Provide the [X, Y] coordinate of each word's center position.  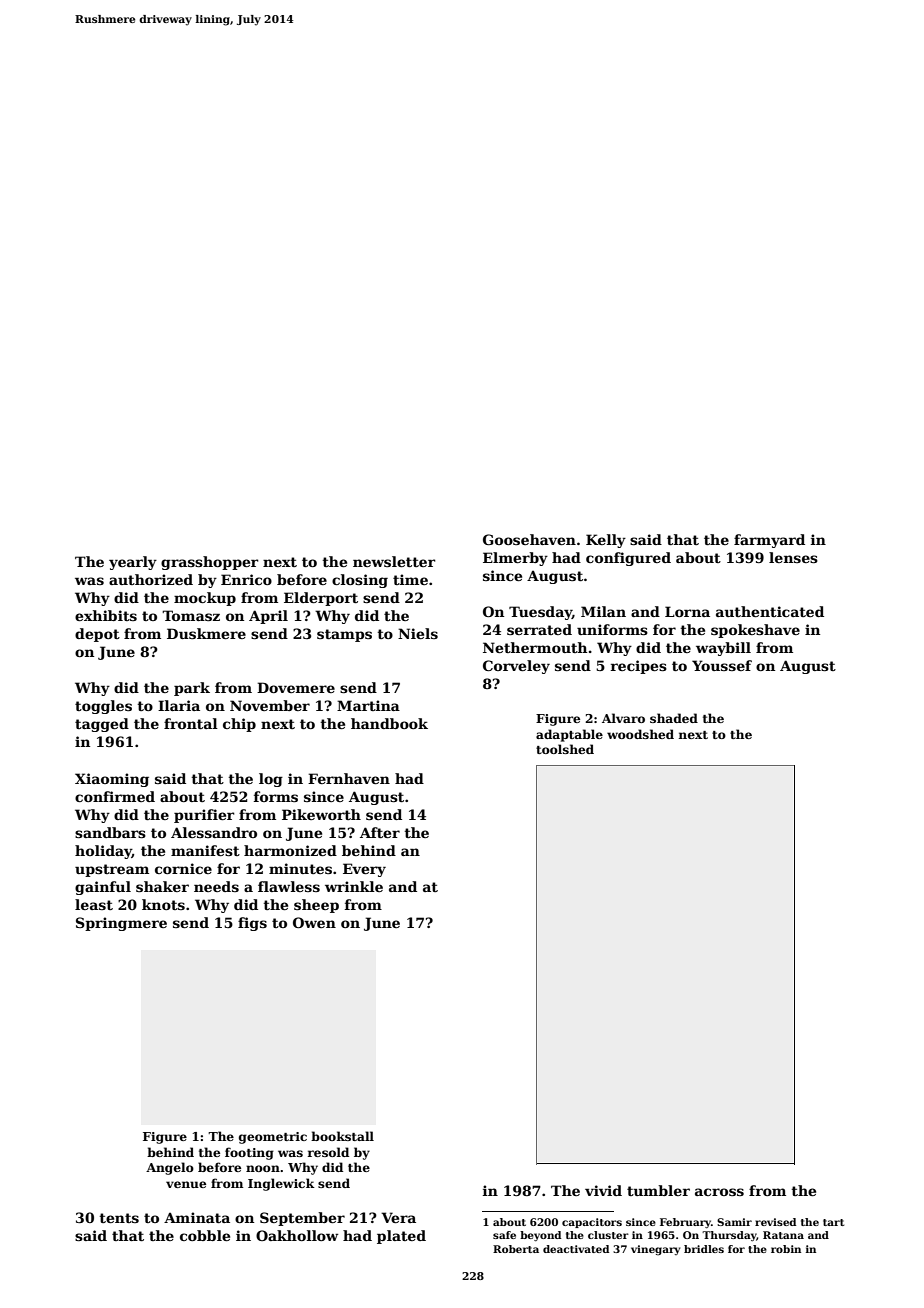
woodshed [640, 734]
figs [252, 924]
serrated [539, 629]
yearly [133, 563]
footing [249, 1153]
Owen [314, 922]
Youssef [722, 665]
